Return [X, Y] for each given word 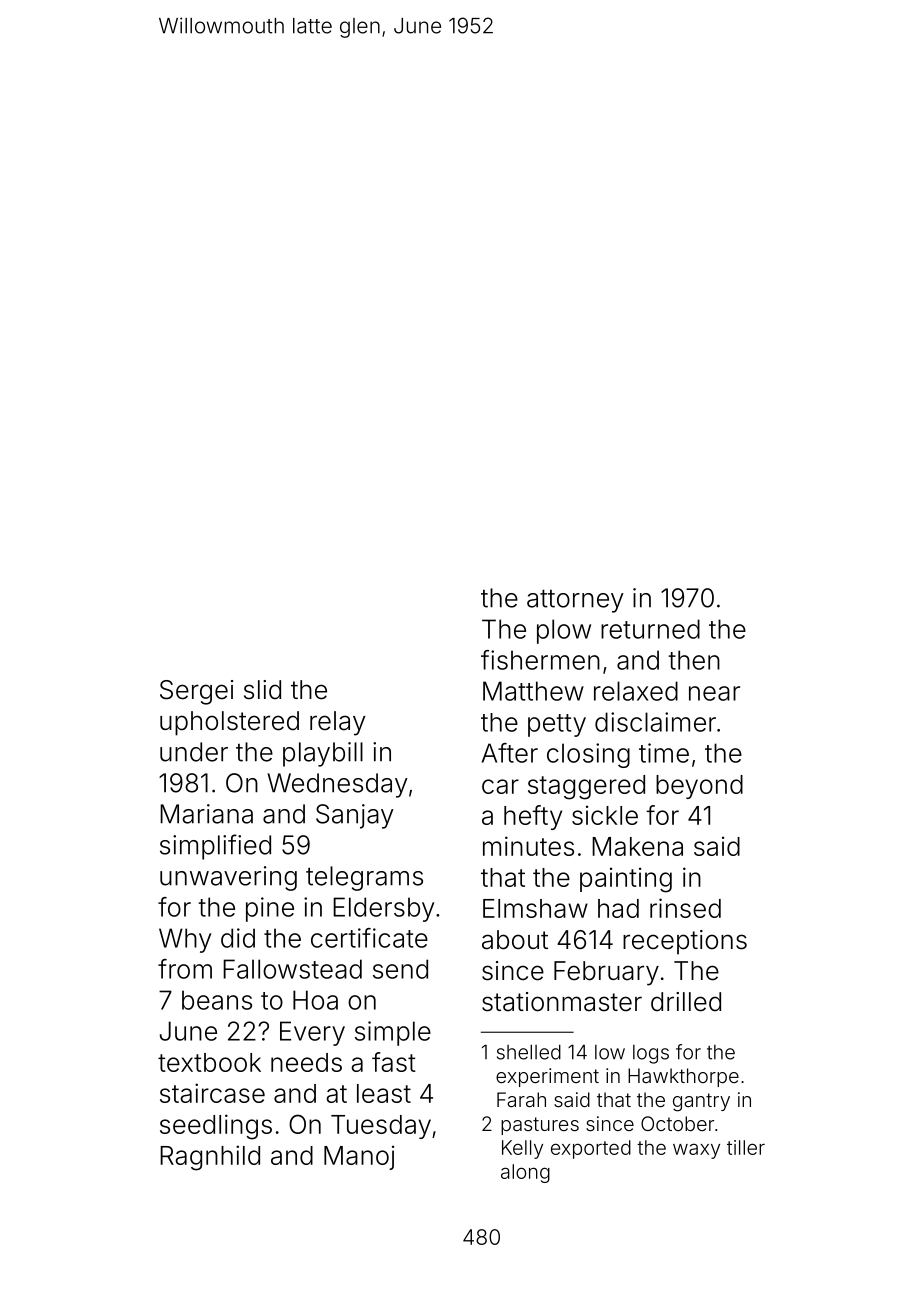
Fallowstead [292, 969]
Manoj [359, 1157]
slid [262, 690]
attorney [575, 601]
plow [564, 631]
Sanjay [355, 816]
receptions [685, 942]
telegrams [364, 878]
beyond [699, 787]
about [515, 940]
